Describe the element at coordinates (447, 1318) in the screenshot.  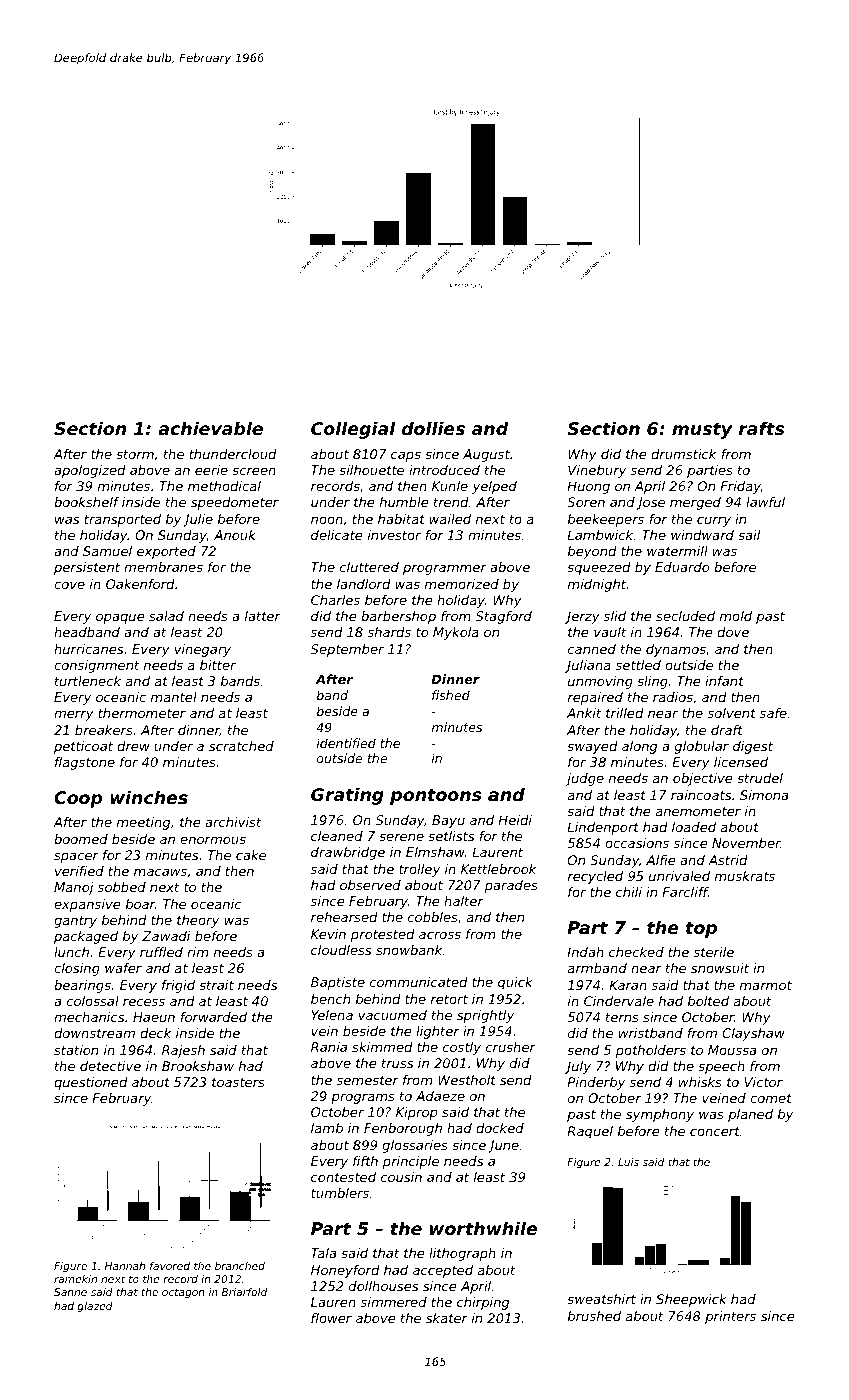
I see `skater` at that location.
